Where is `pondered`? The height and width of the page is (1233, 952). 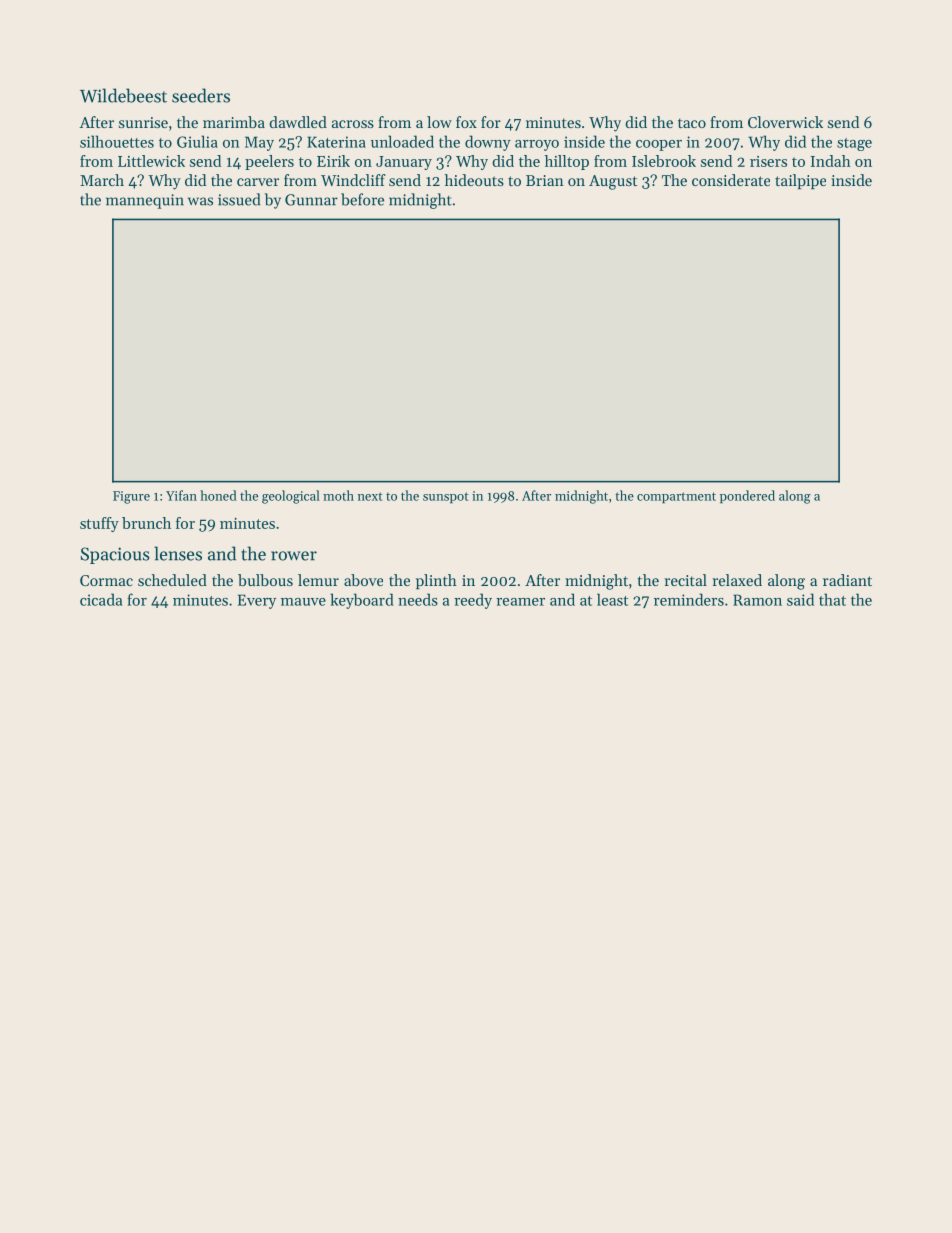
pondered is located at coordinates (747, 497).
